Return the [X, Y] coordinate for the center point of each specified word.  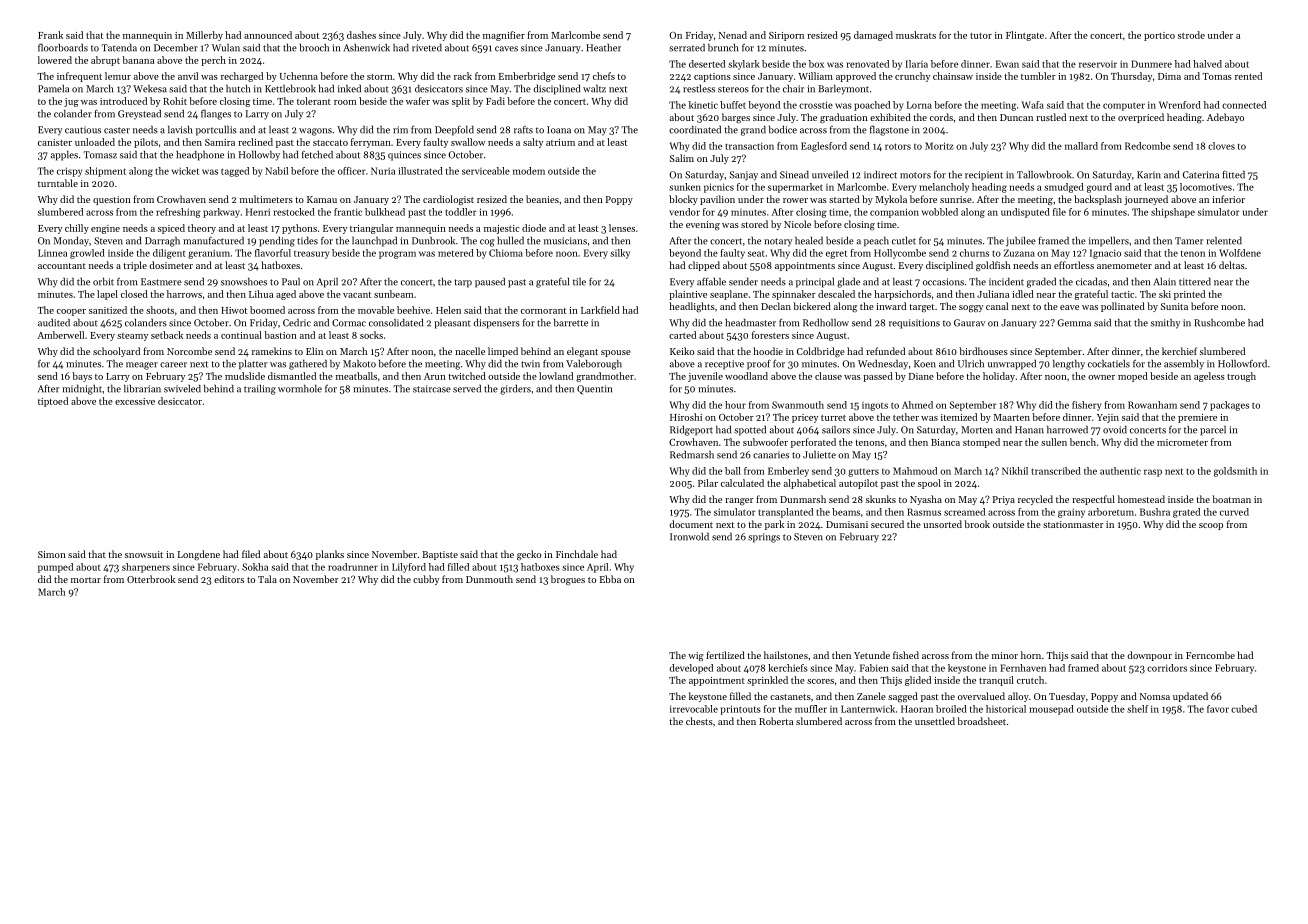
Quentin [594, 390]
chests [699, 721]
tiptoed [53, 402]
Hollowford [1242, 364]
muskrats [916, 35]
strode [1191, 35]
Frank [50, 35]
